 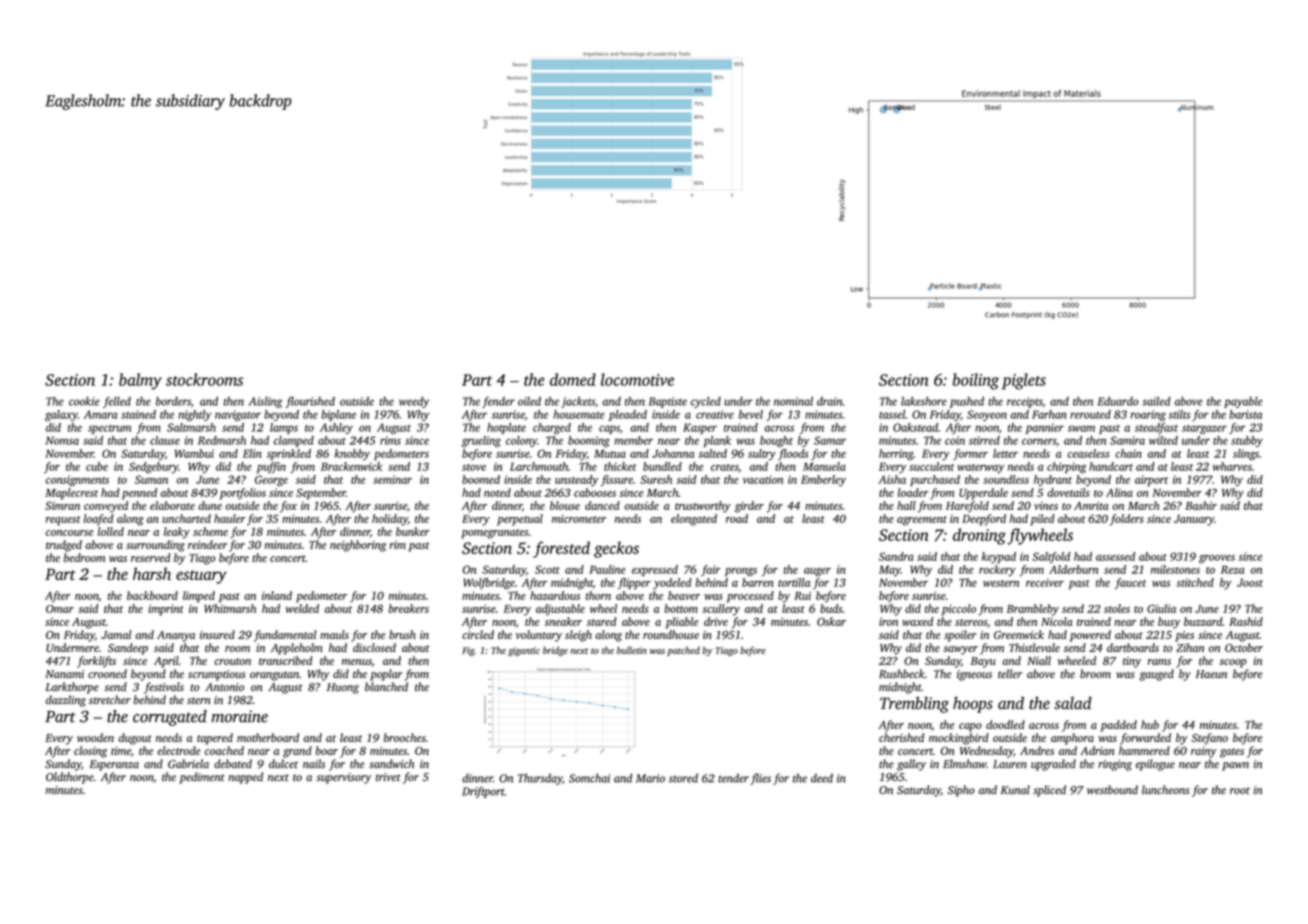 I want to click on plank, so click(x=717, y=441).
